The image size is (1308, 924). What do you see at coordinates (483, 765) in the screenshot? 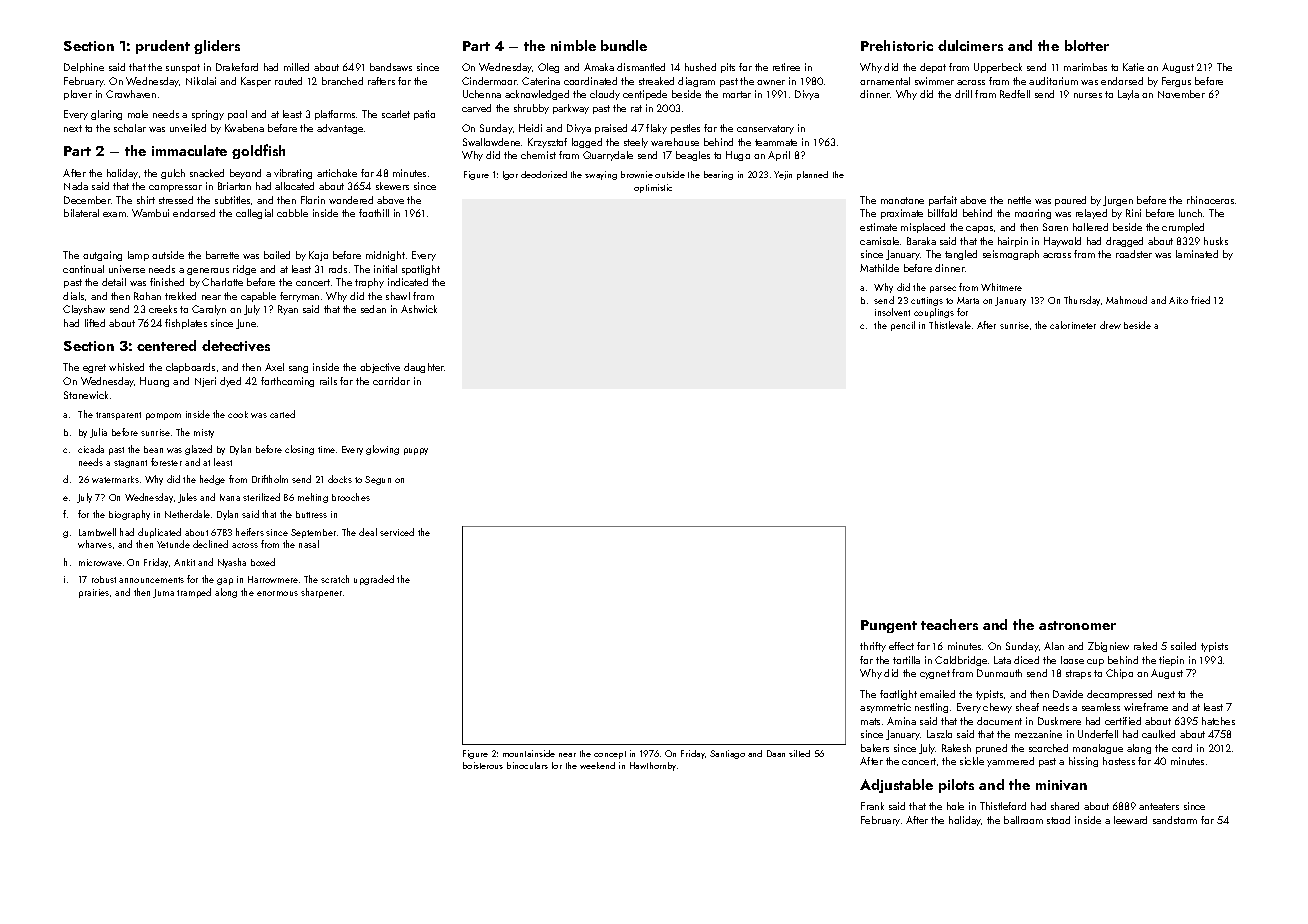
I see `boisterous` at bounding box center [483, 765].
